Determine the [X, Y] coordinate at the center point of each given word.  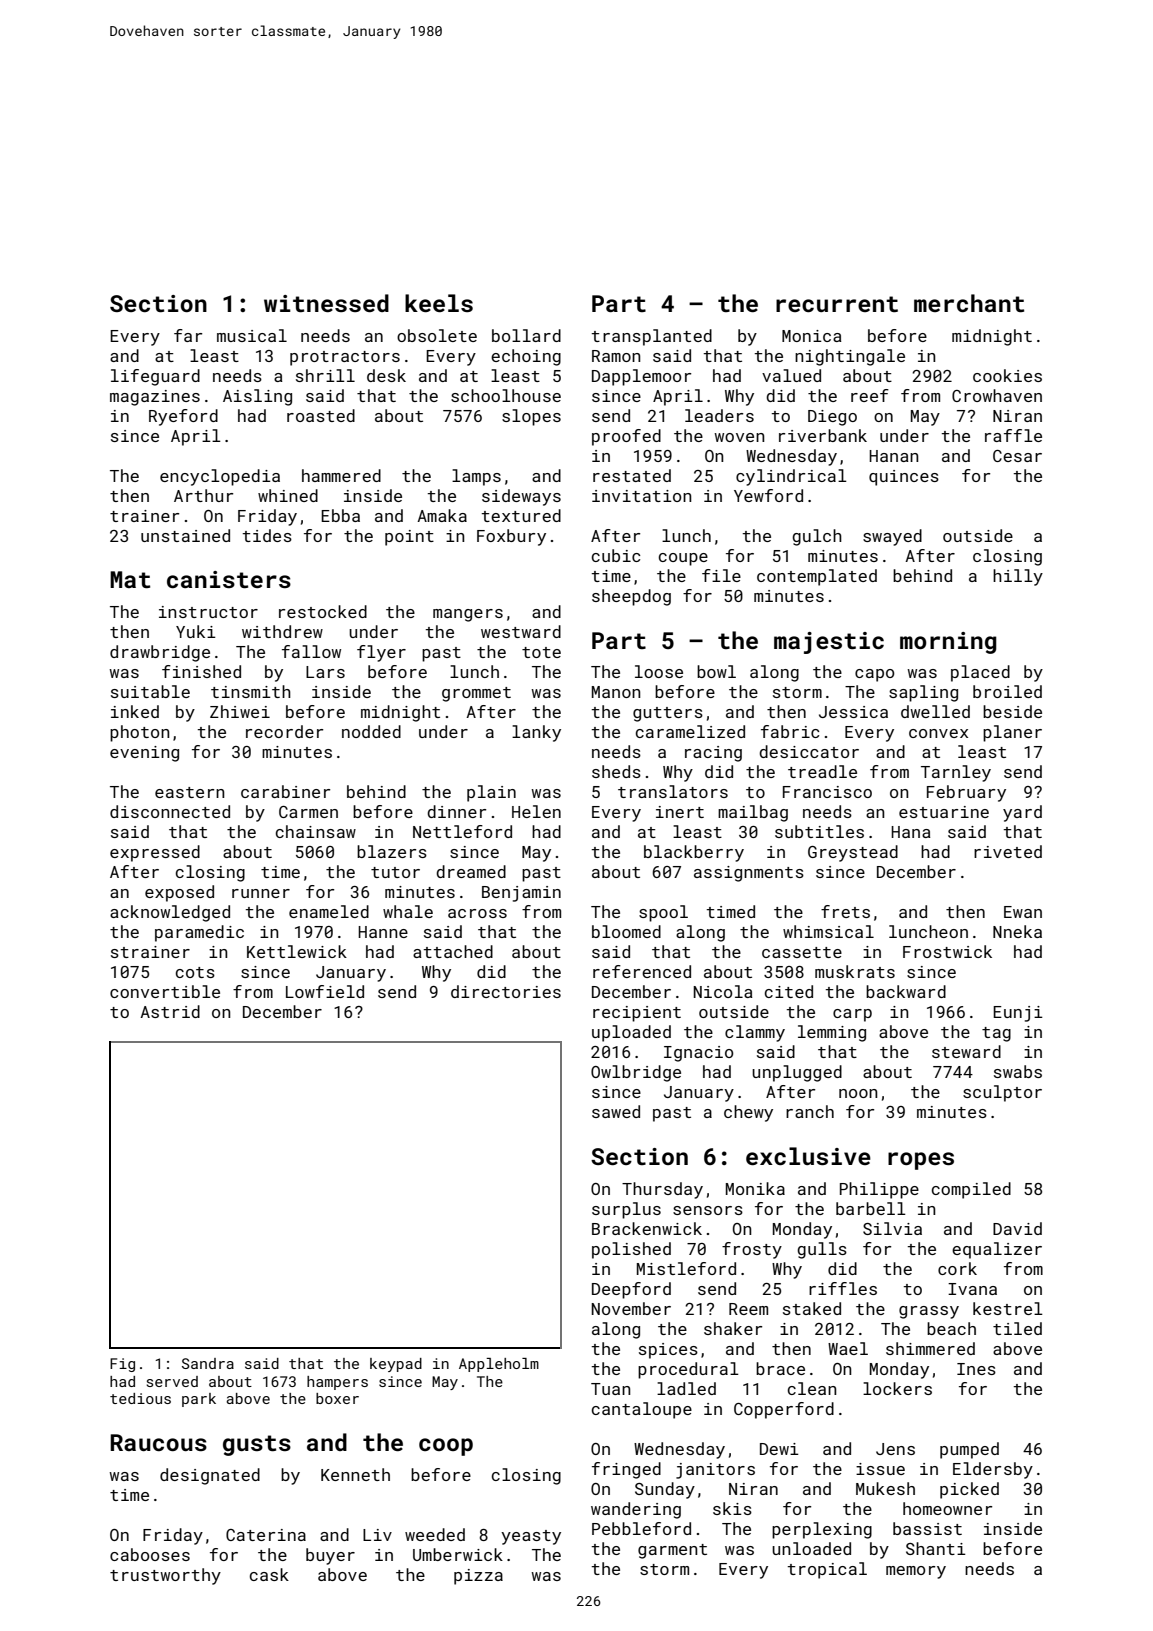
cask [269, 1574]
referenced [642, 971]
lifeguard [155, 377]
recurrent [837, 304]
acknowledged [170, 913]
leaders [719, 415]
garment [672, 1551]
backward [906, 991]
